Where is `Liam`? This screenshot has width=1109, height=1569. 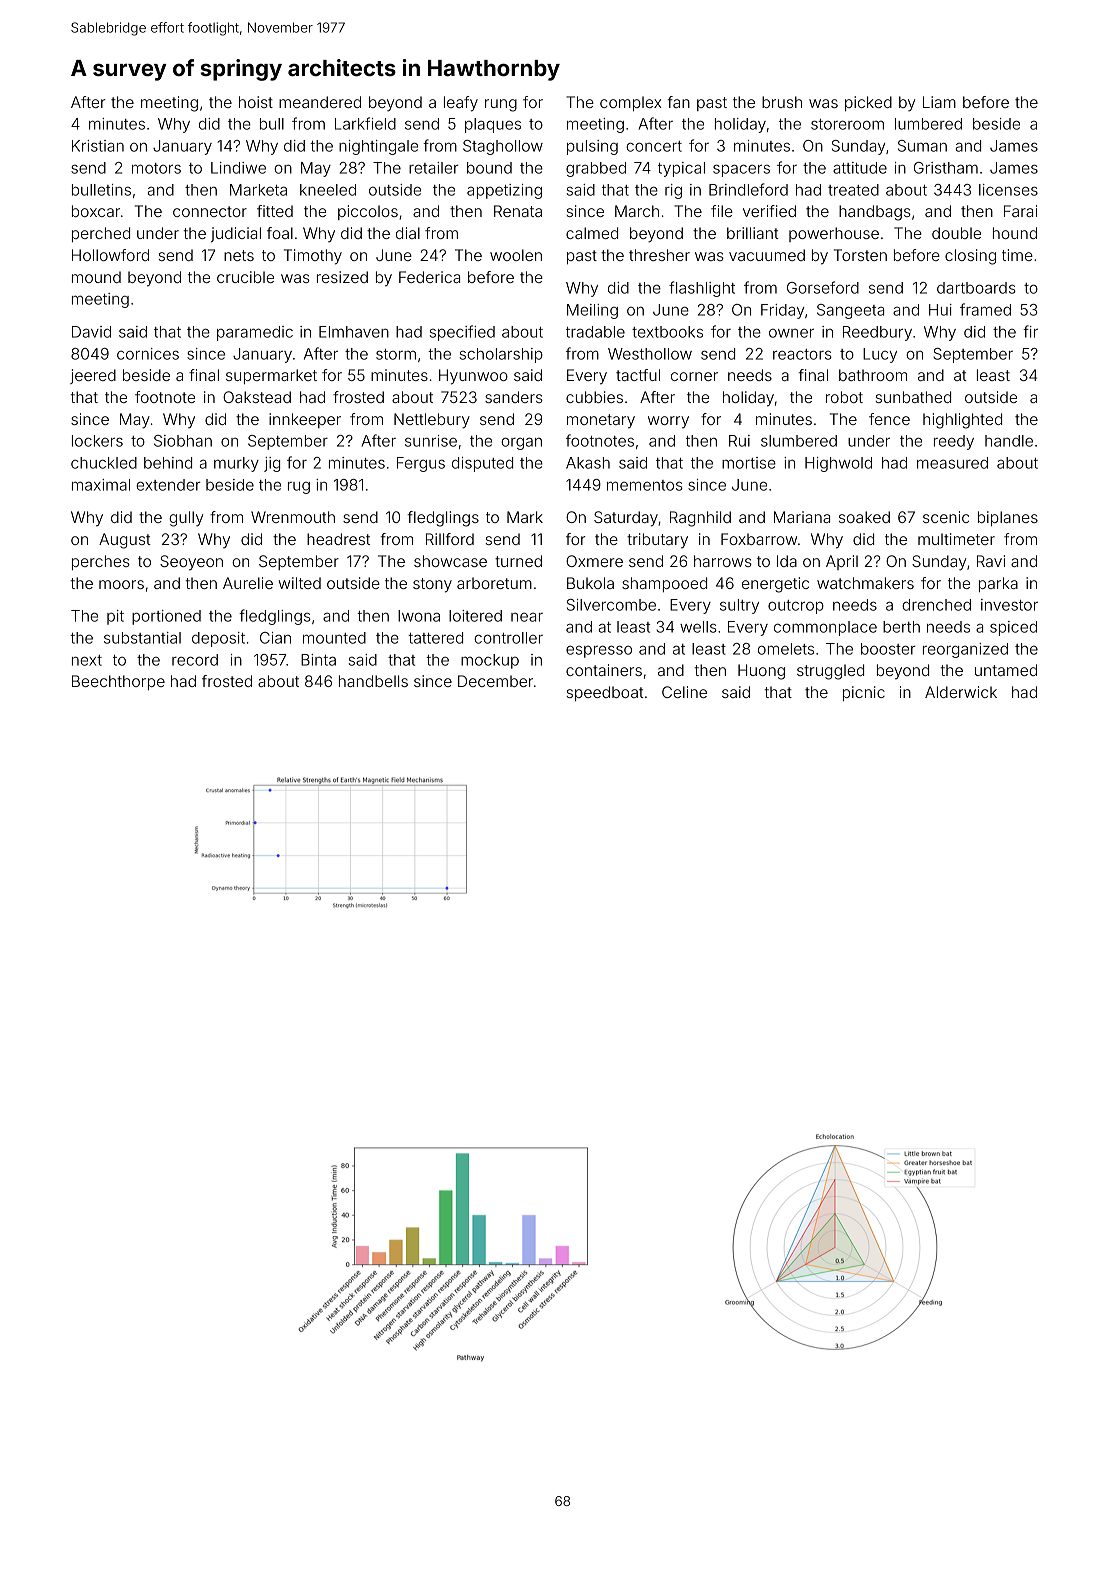 Liam is located at coordinates (939, 102).
